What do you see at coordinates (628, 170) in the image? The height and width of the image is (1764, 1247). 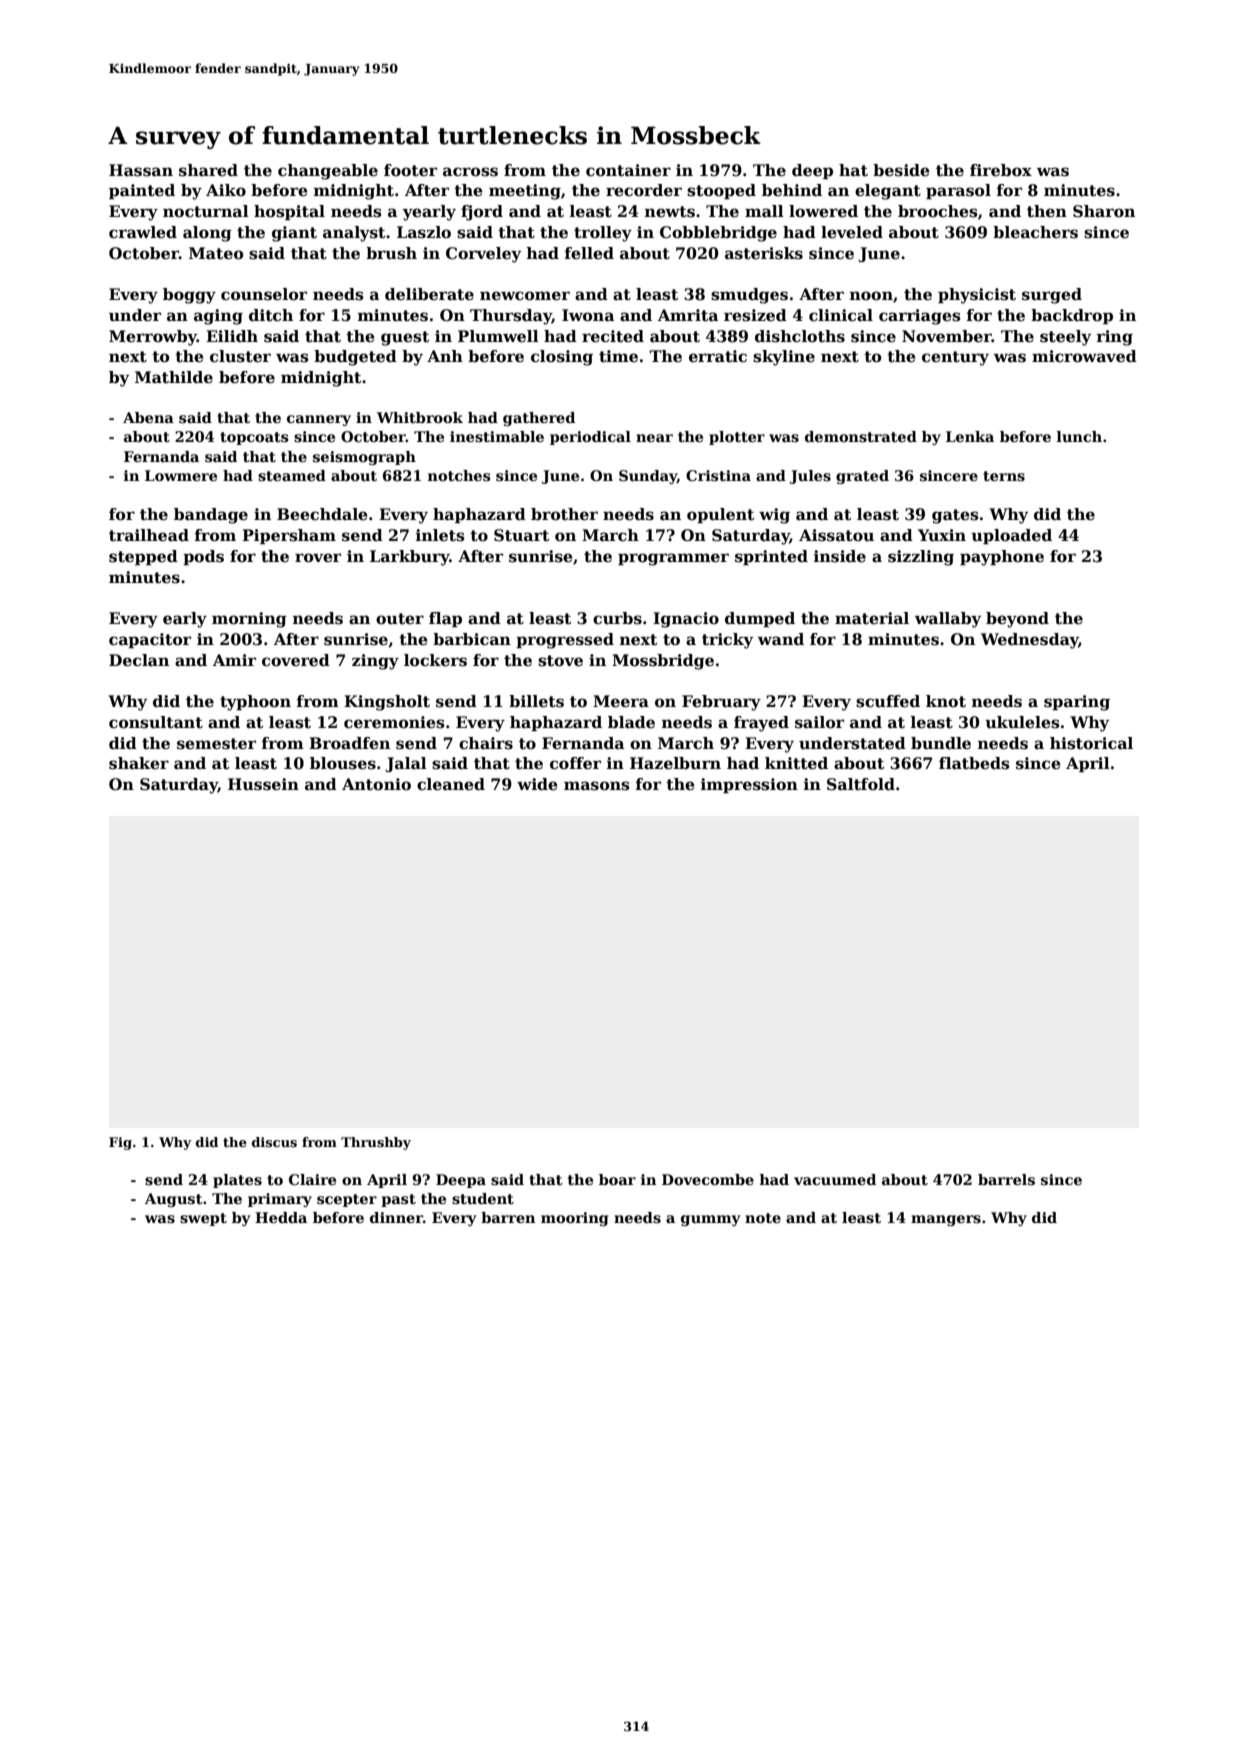 I see `container` at bounding box center [628, 170].
